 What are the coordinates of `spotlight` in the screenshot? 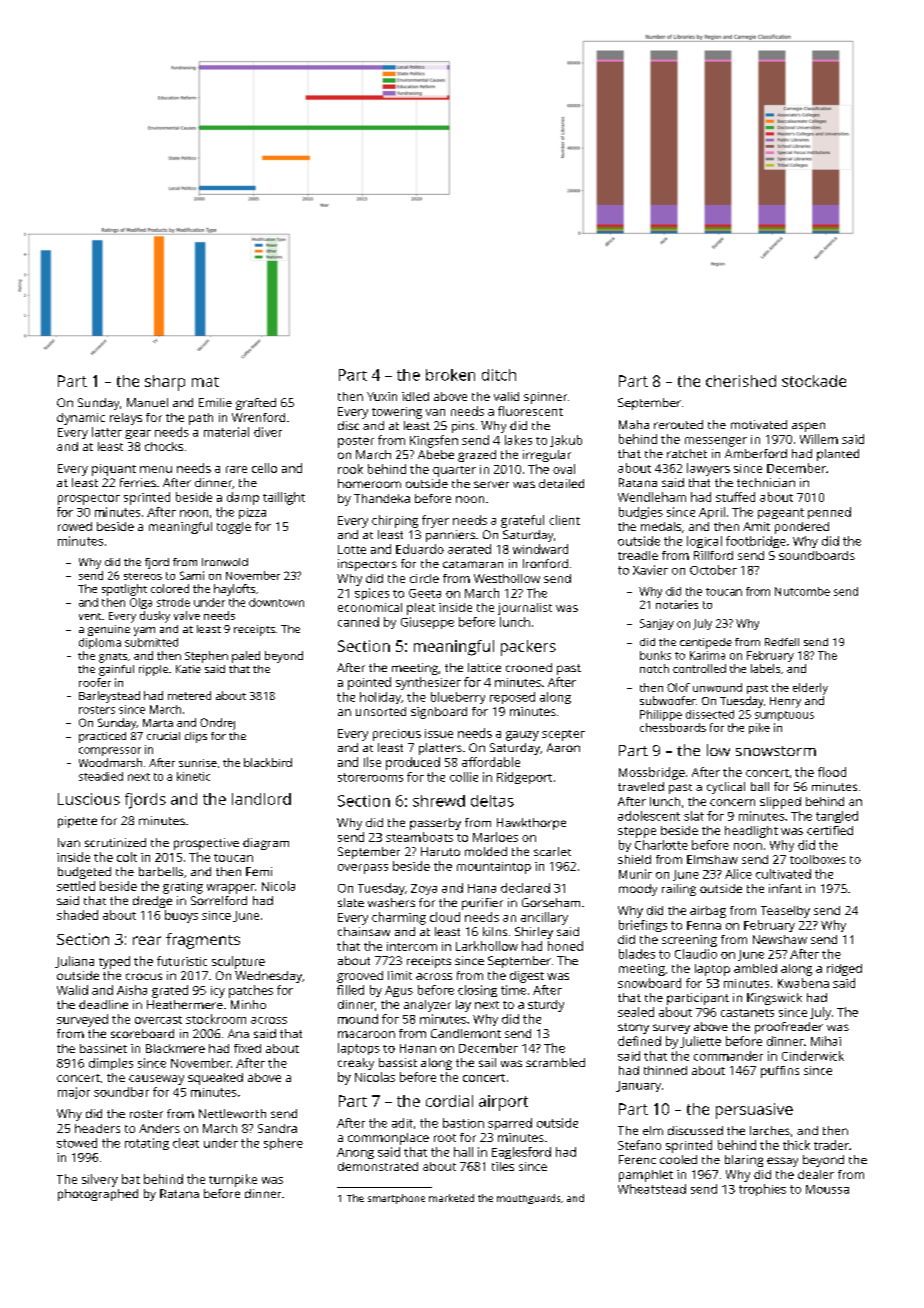 It's located at (124, 590).
